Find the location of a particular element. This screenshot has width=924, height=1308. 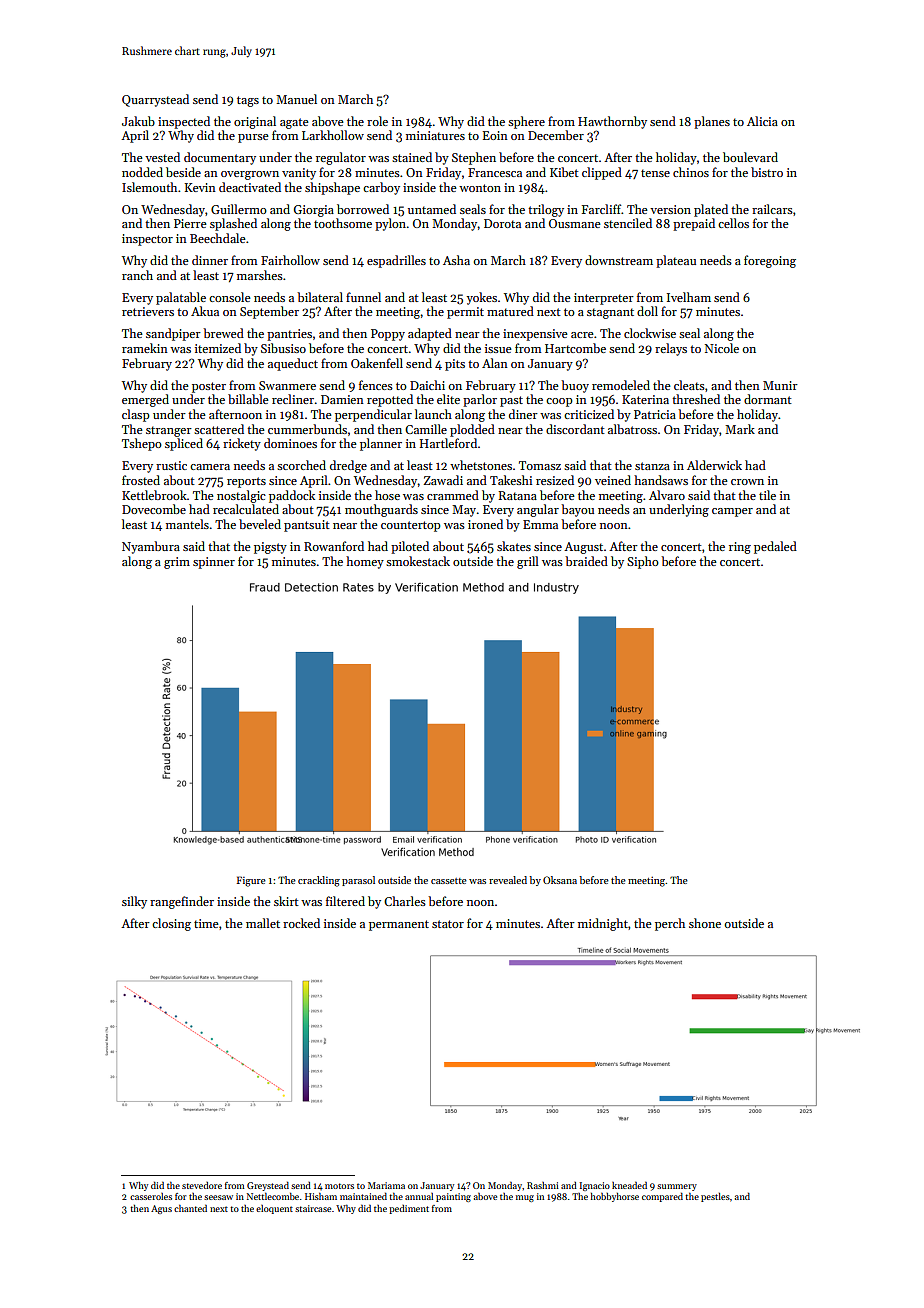

Alicia is located at coordinates (762, 121).
